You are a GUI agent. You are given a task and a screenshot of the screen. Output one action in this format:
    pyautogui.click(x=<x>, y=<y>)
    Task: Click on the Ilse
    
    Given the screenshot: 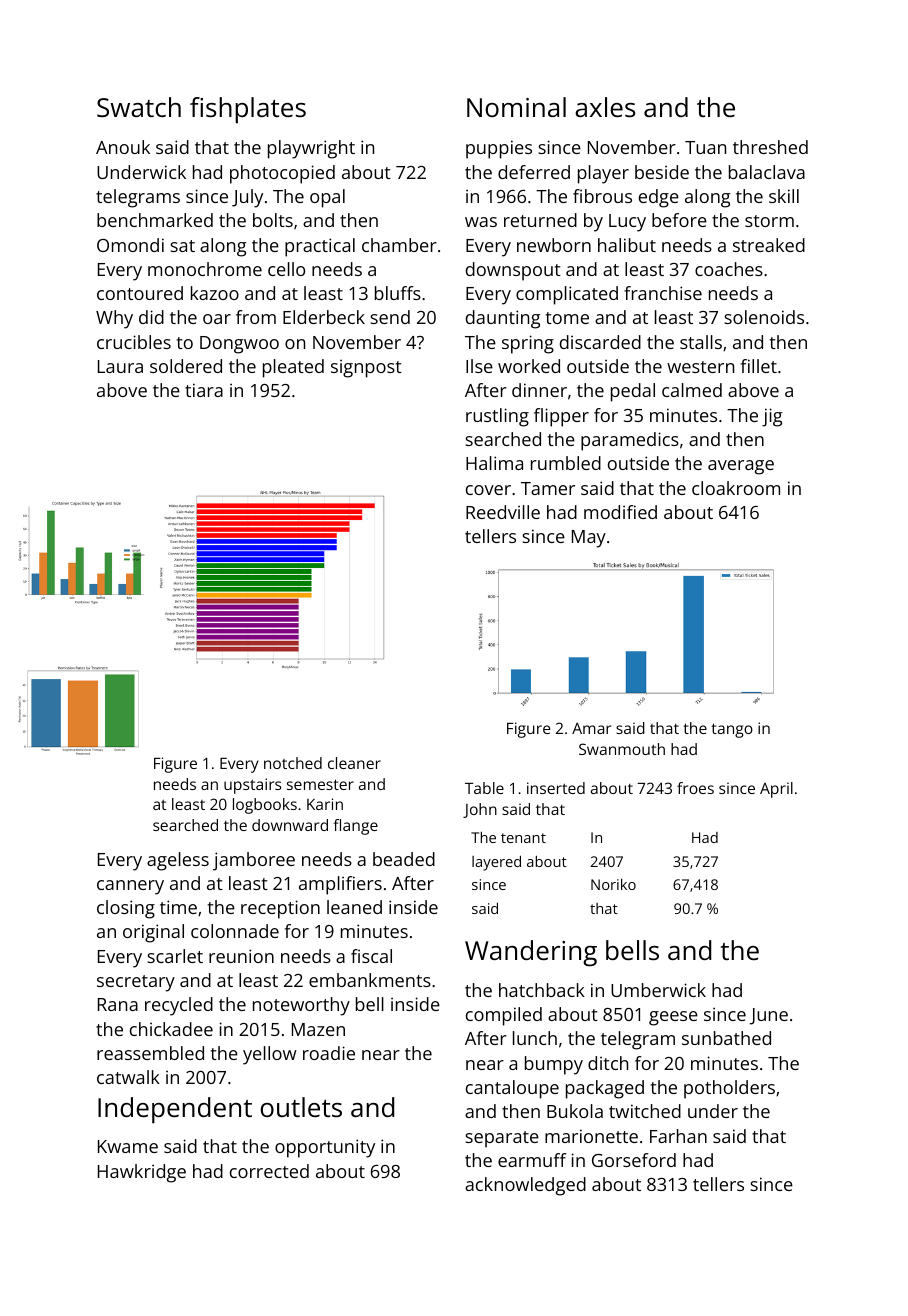 What is the action you would take?
    pyautogui.click(x=479, y=366)
